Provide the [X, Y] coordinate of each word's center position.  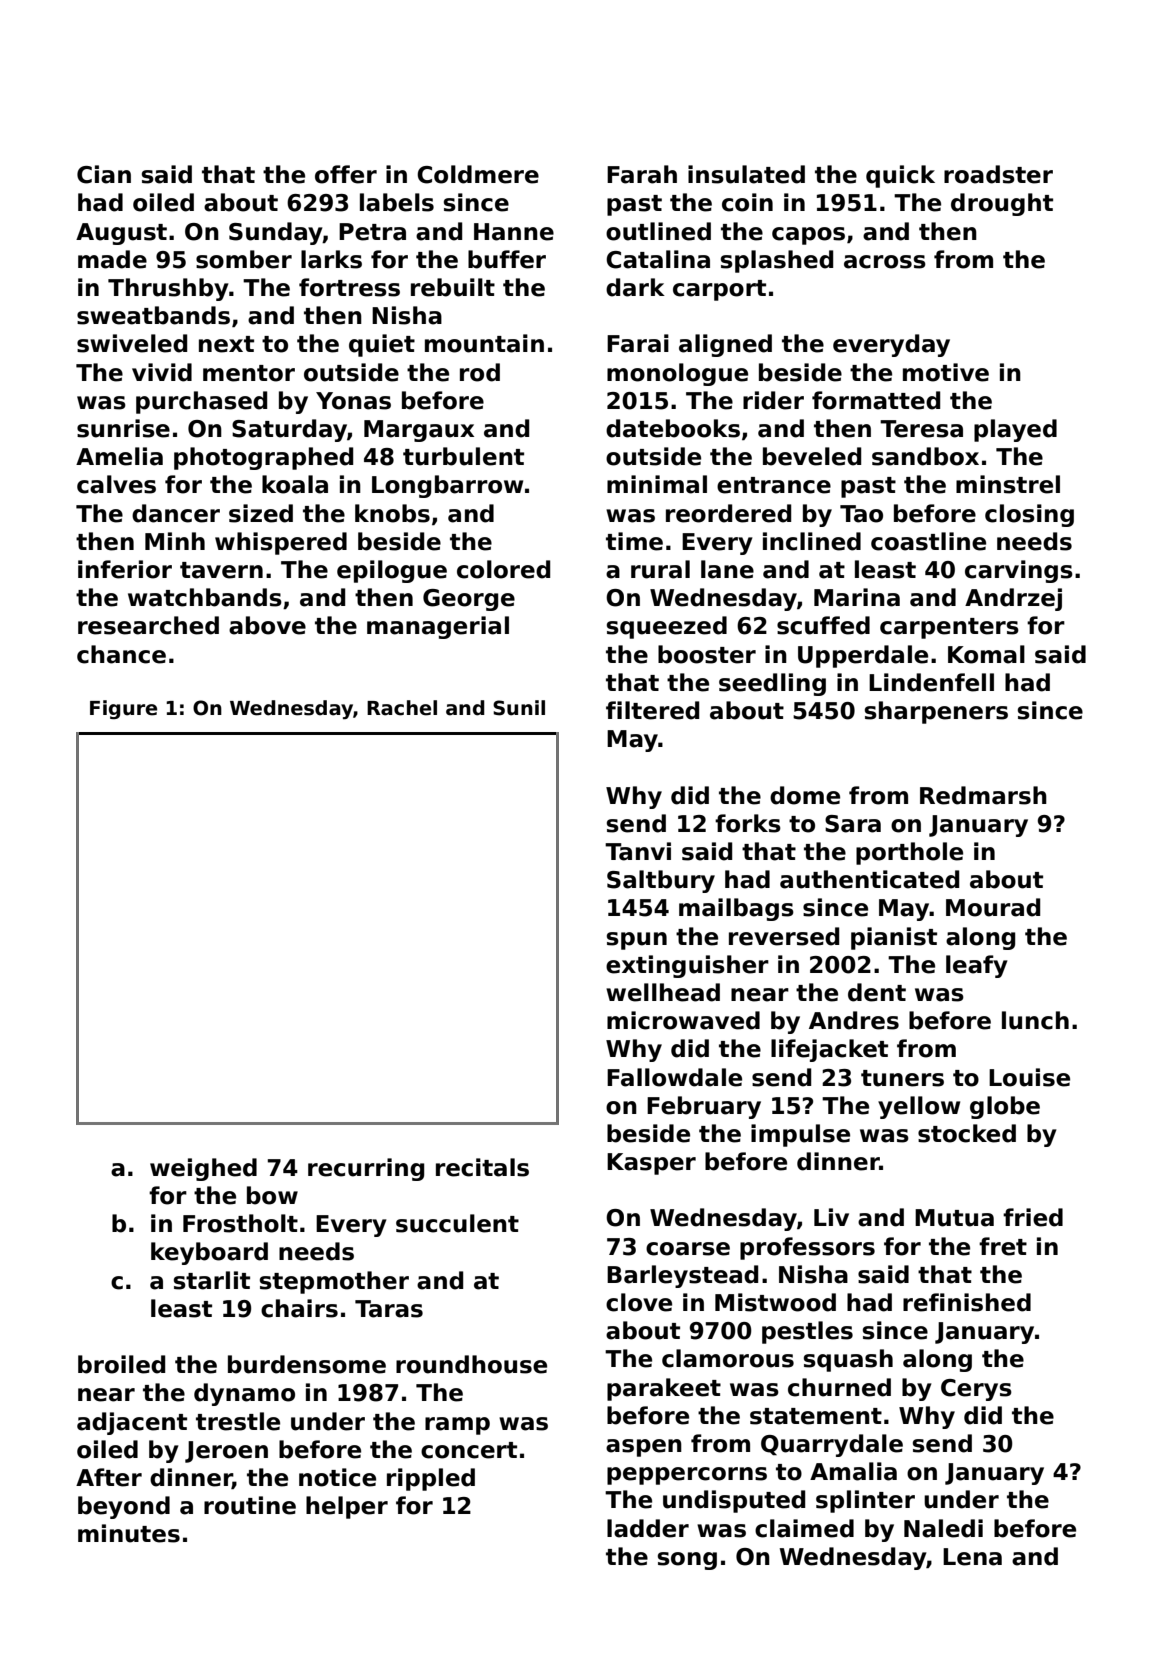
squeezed [667, 627]
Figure [123, 709]
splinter [865, 1501]
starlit [212, 1280]
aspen [644, 1448]
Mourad [993, 907]
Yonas [353, 401]
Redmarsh [983, 795]
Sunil [519, 708]
